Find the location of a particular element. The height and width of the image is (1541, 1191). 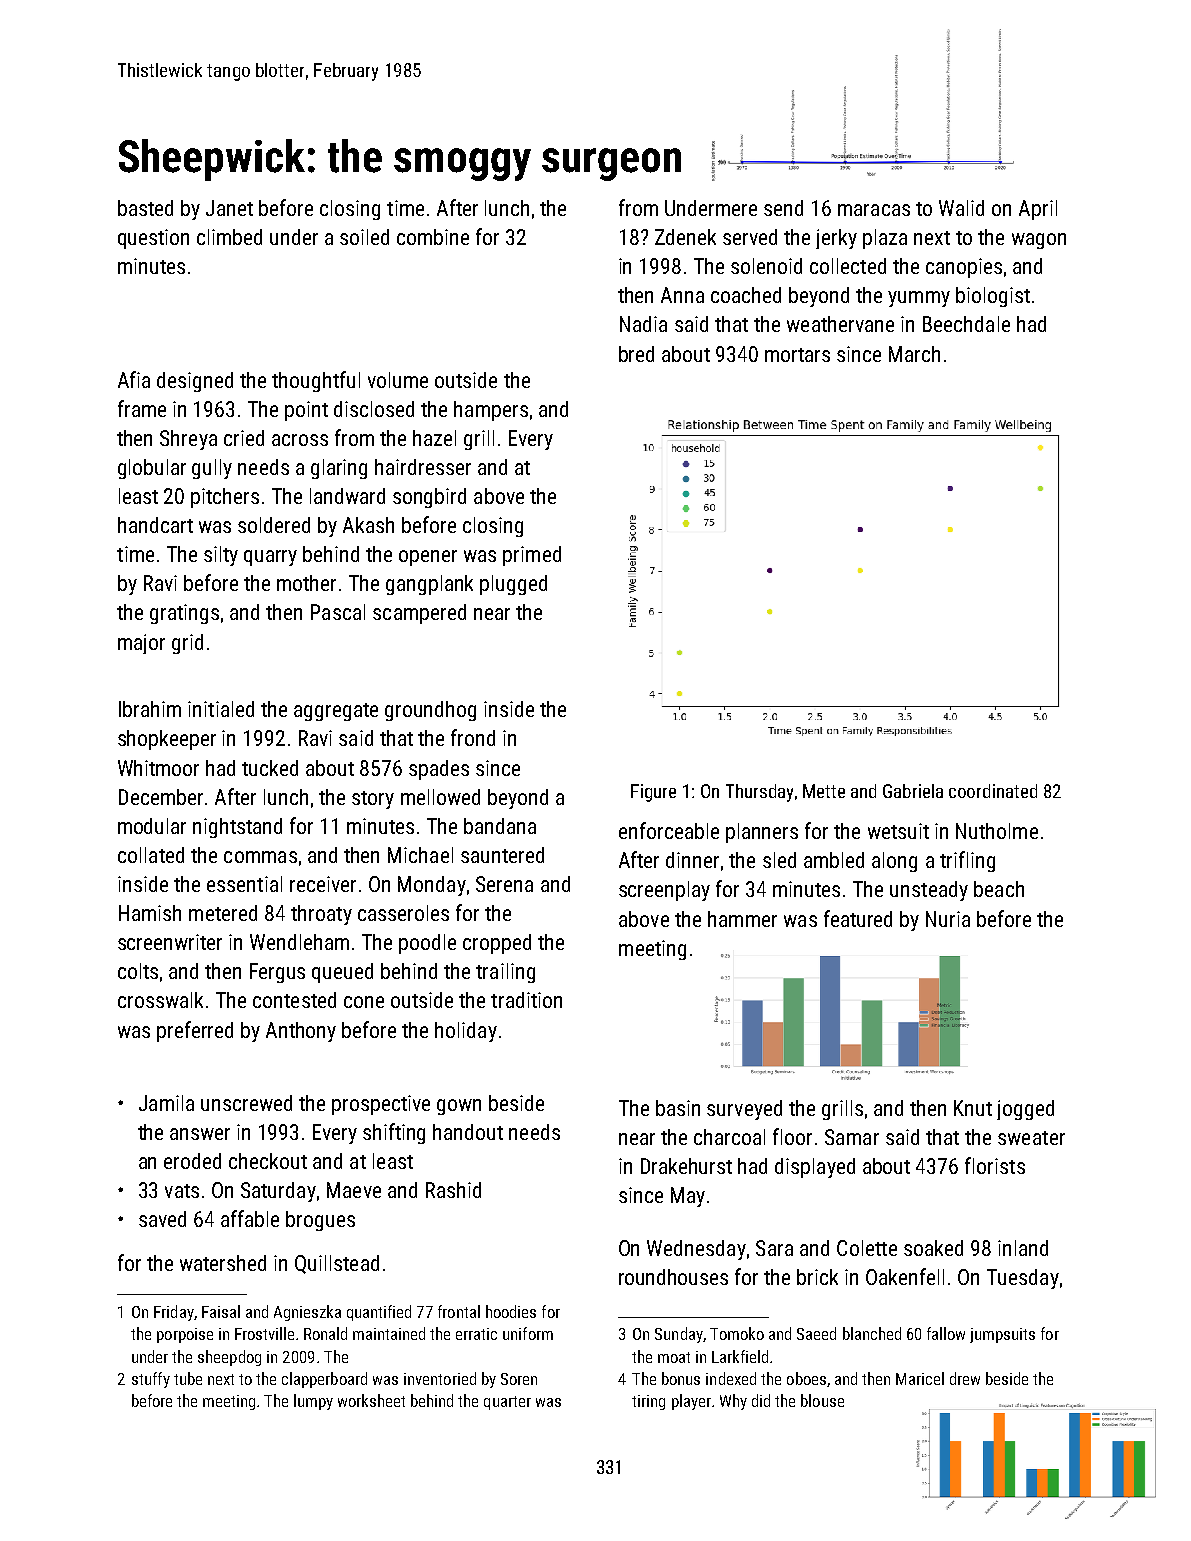

plaza is located at coordinates (885, 239).
